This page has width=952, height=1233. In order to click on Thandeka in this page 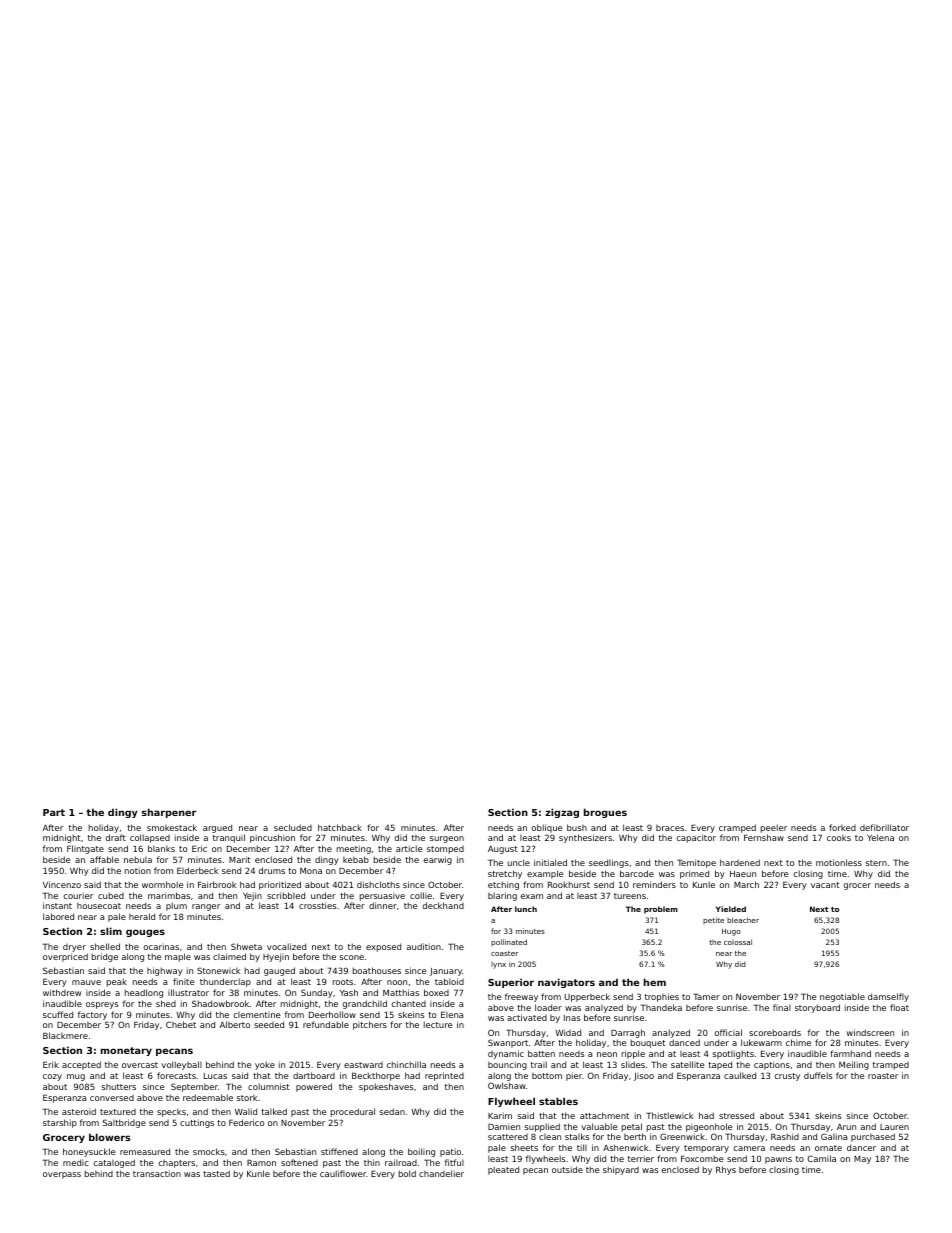, I will do `click(661, 1007)`.
